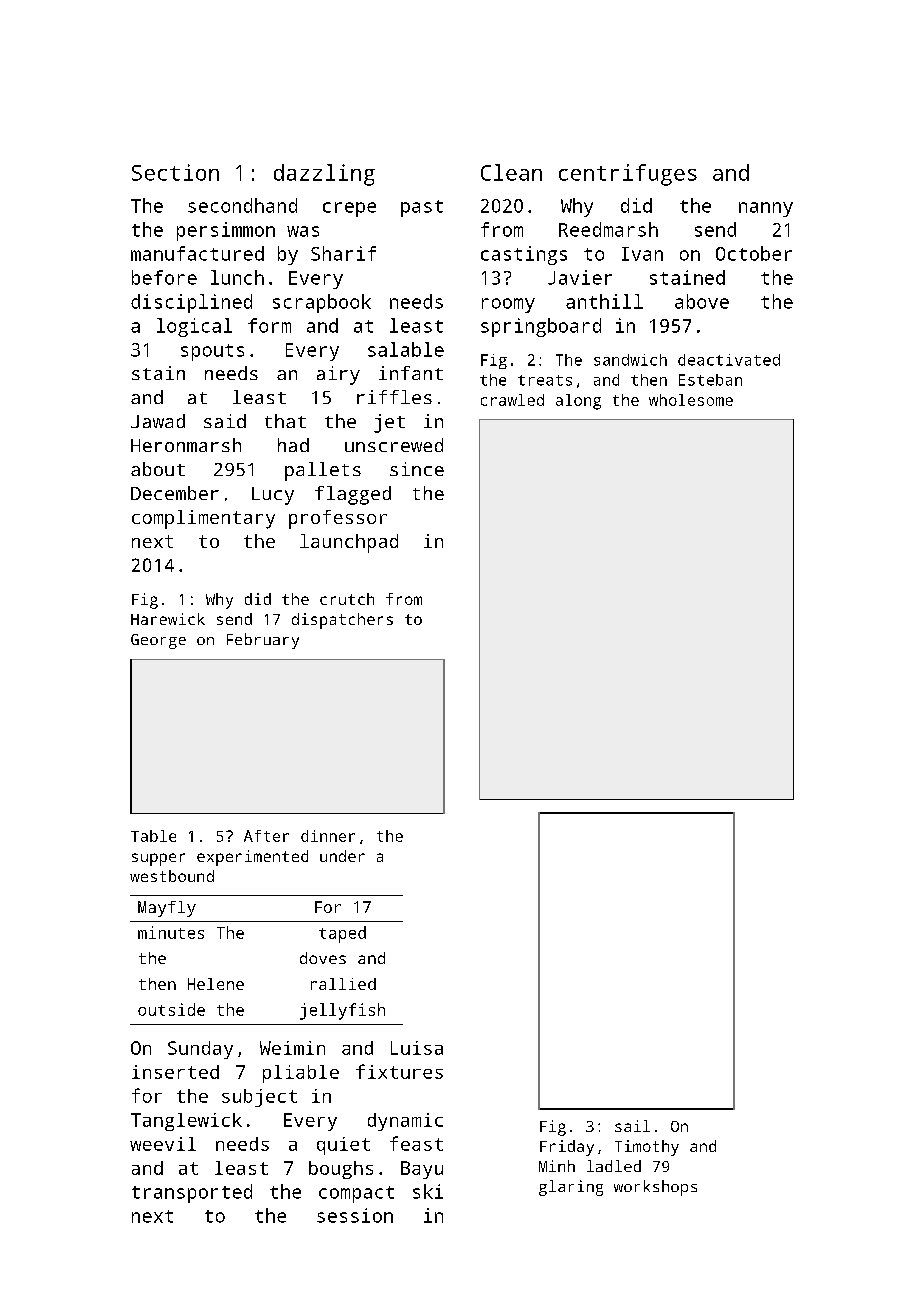  I want to click on castings, so click(524, 255).
